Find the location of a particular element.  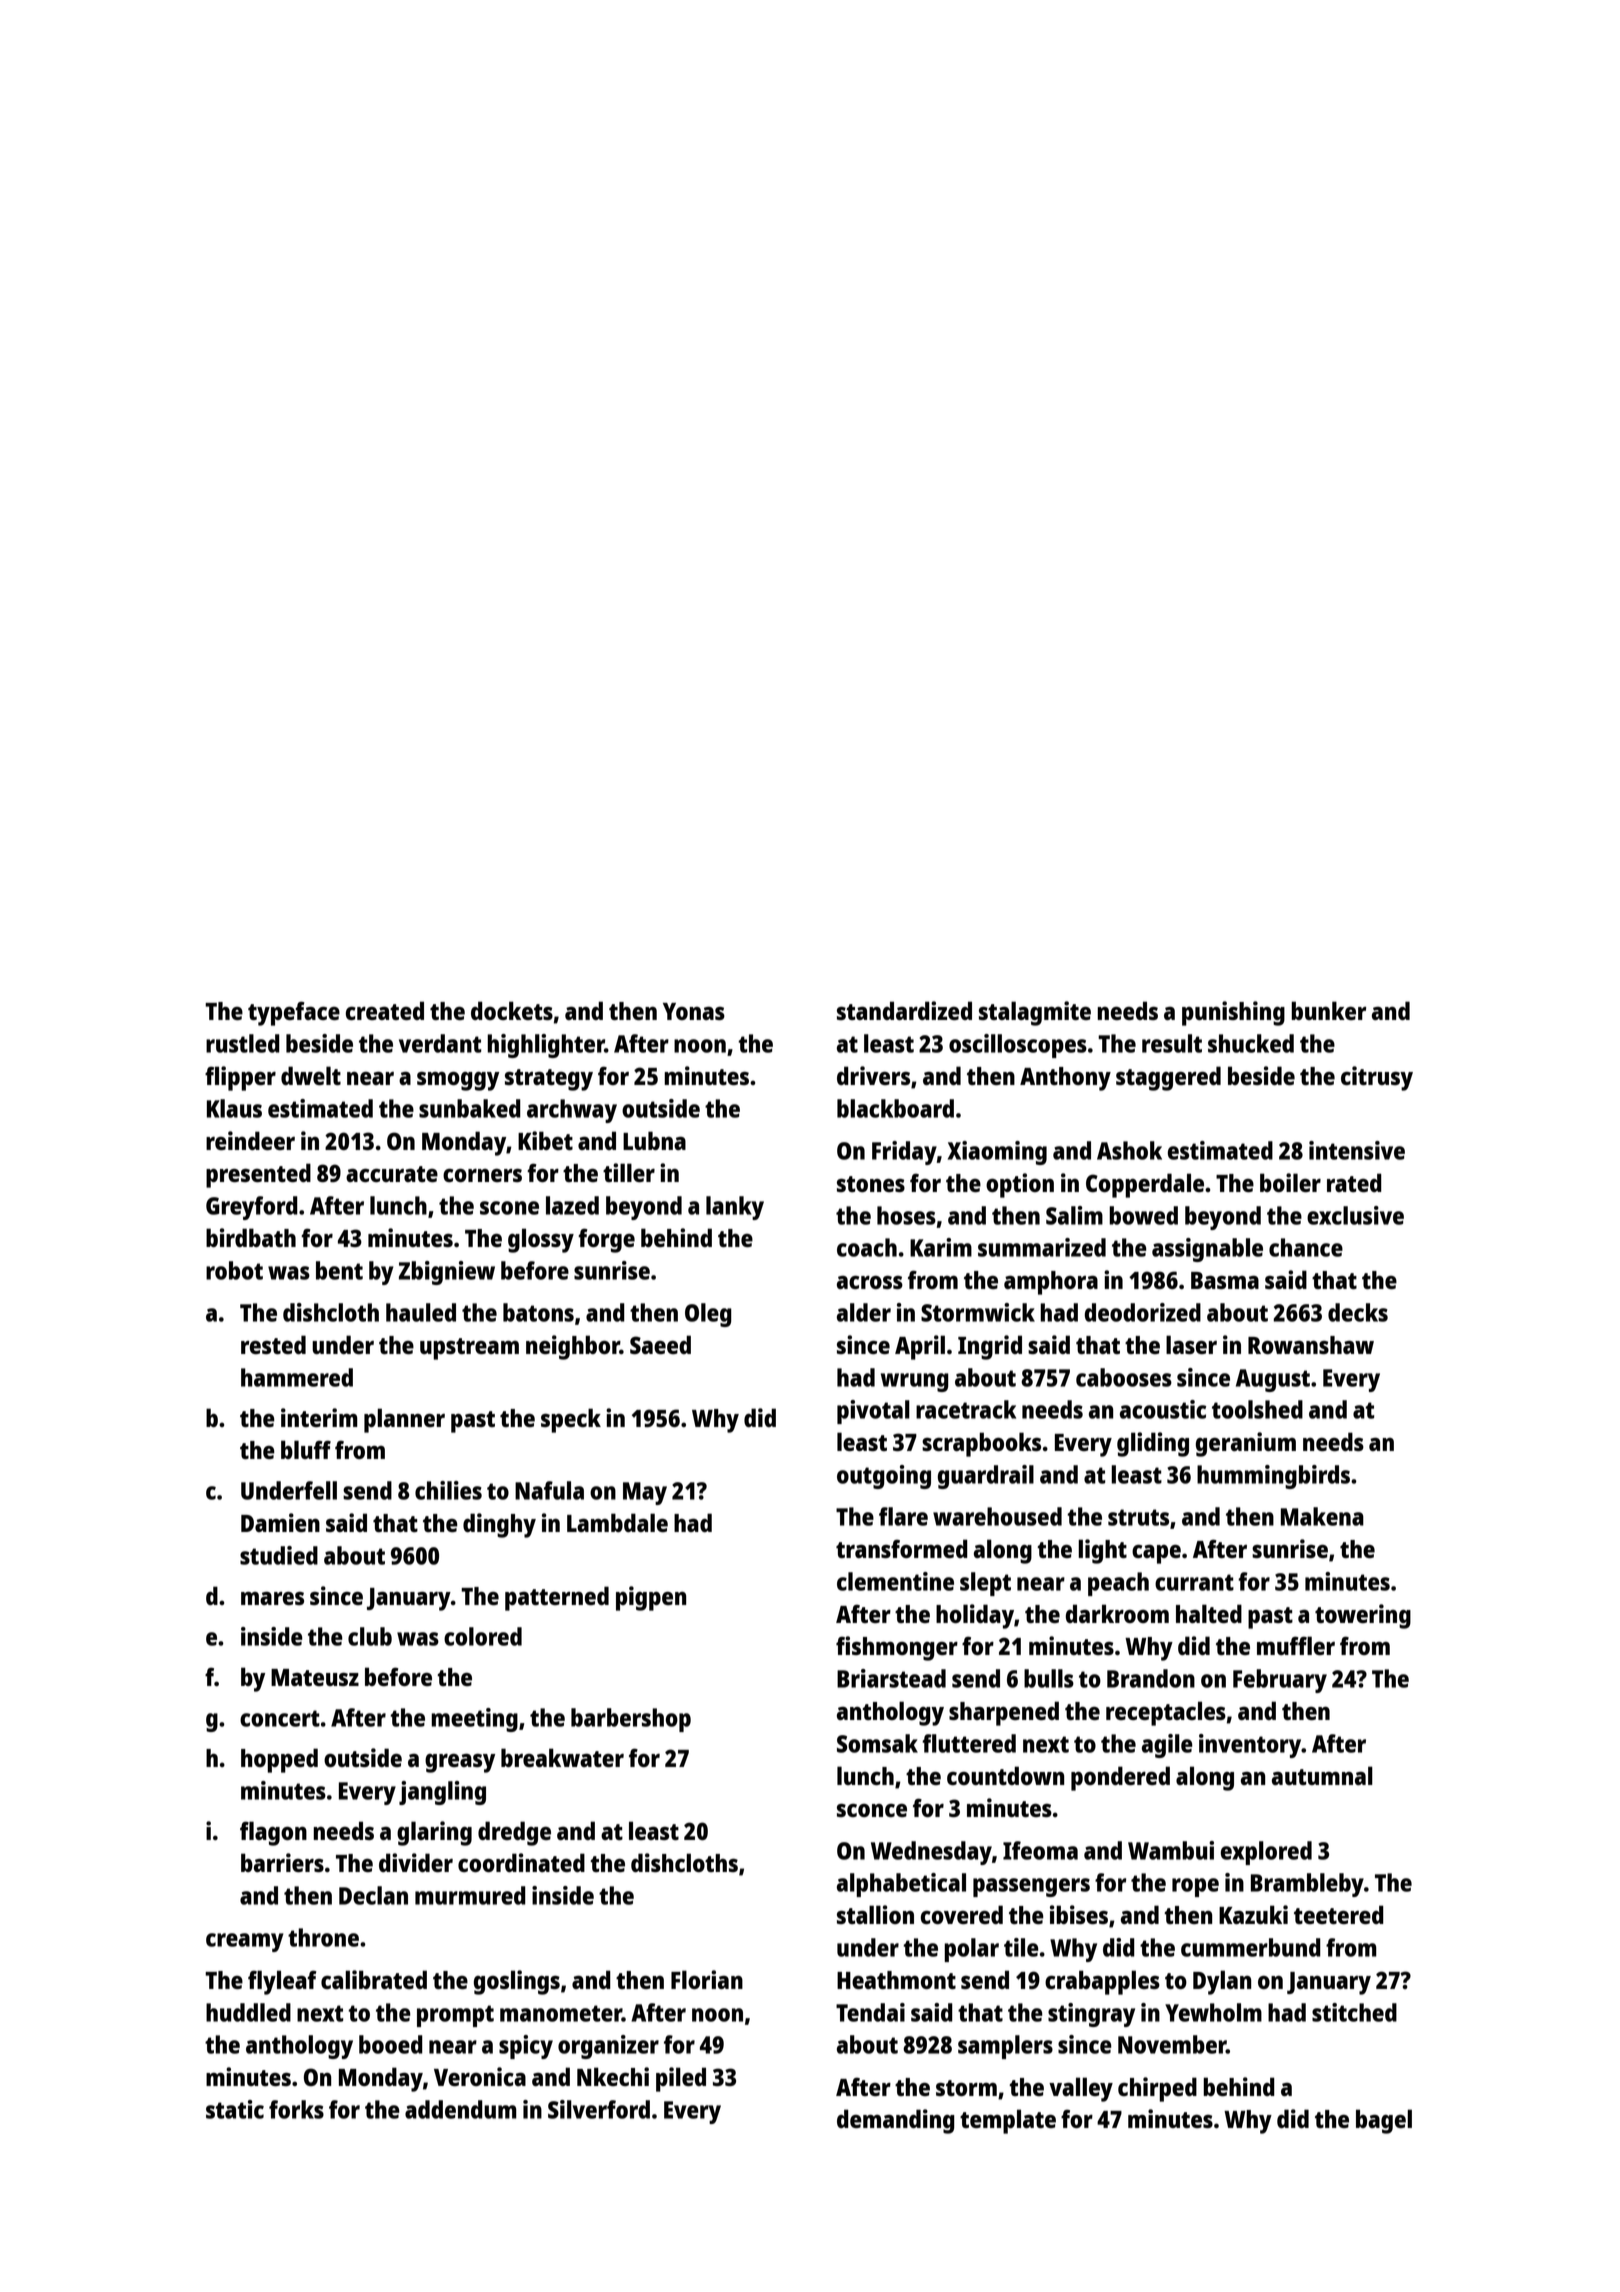

verdant is located at coordinates (440, 1043).
